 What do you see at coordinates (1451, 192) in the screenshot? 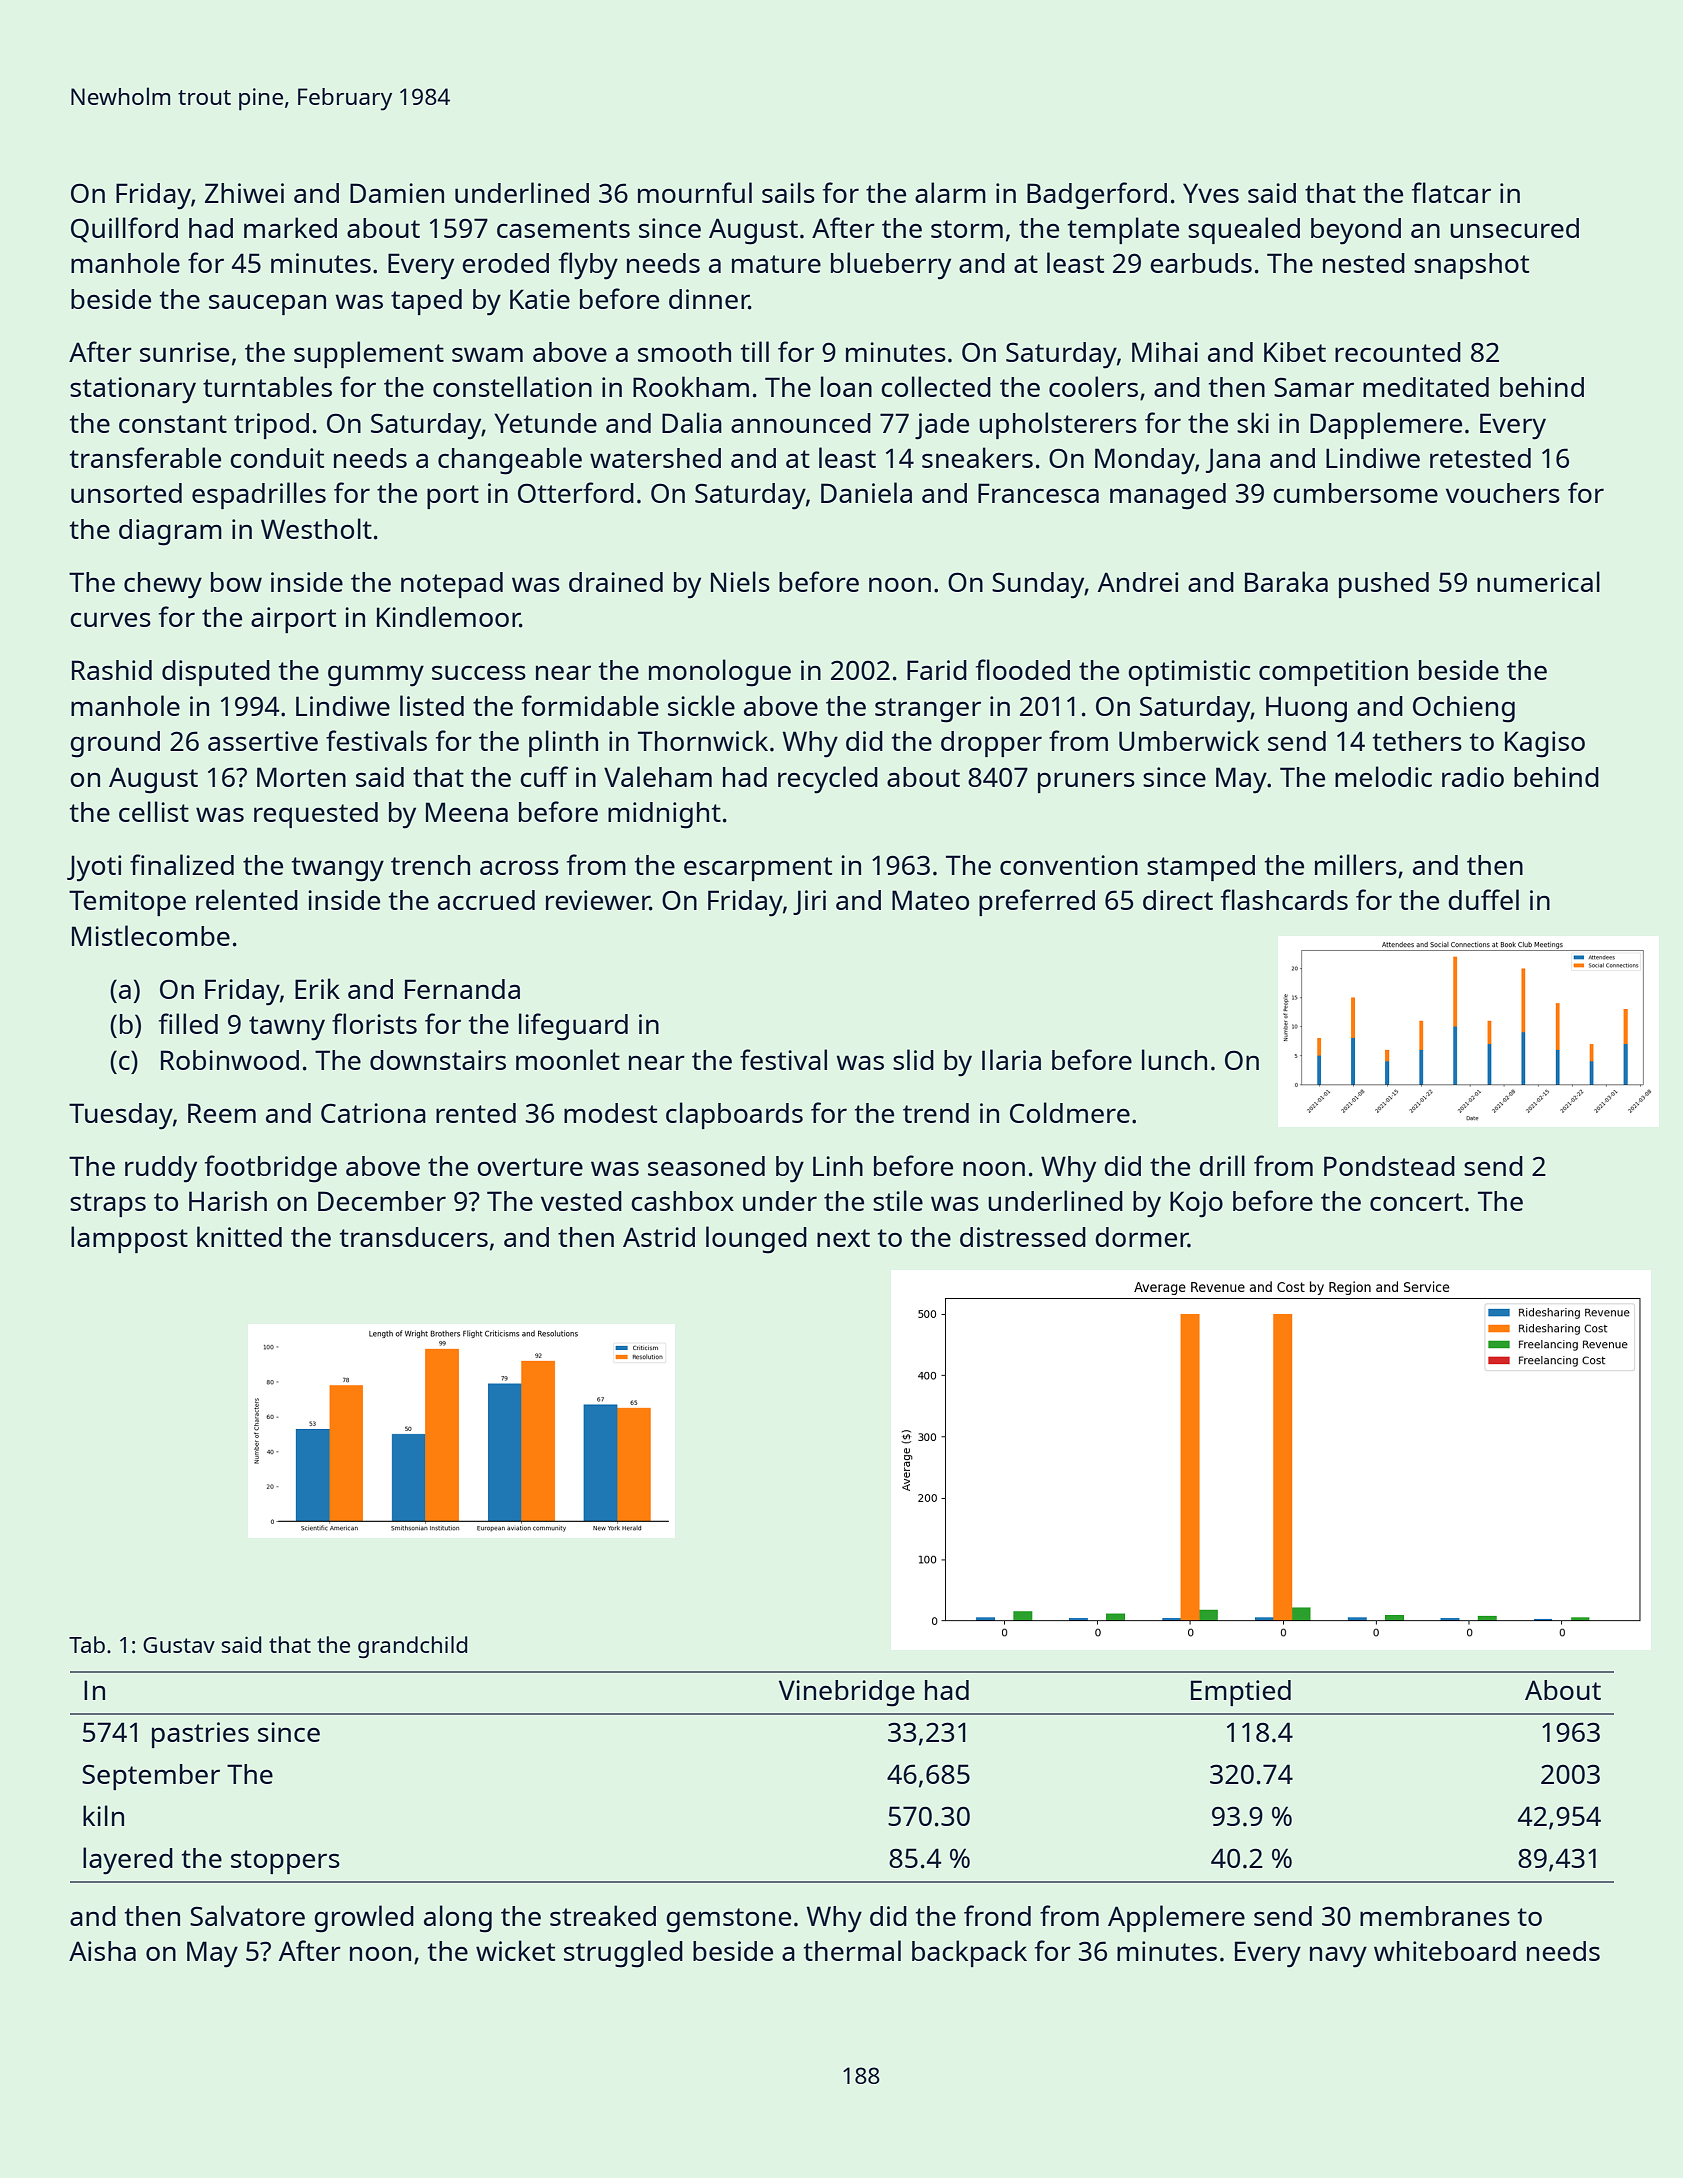
I see `flatcar` at bounding box center [1451, 192].
